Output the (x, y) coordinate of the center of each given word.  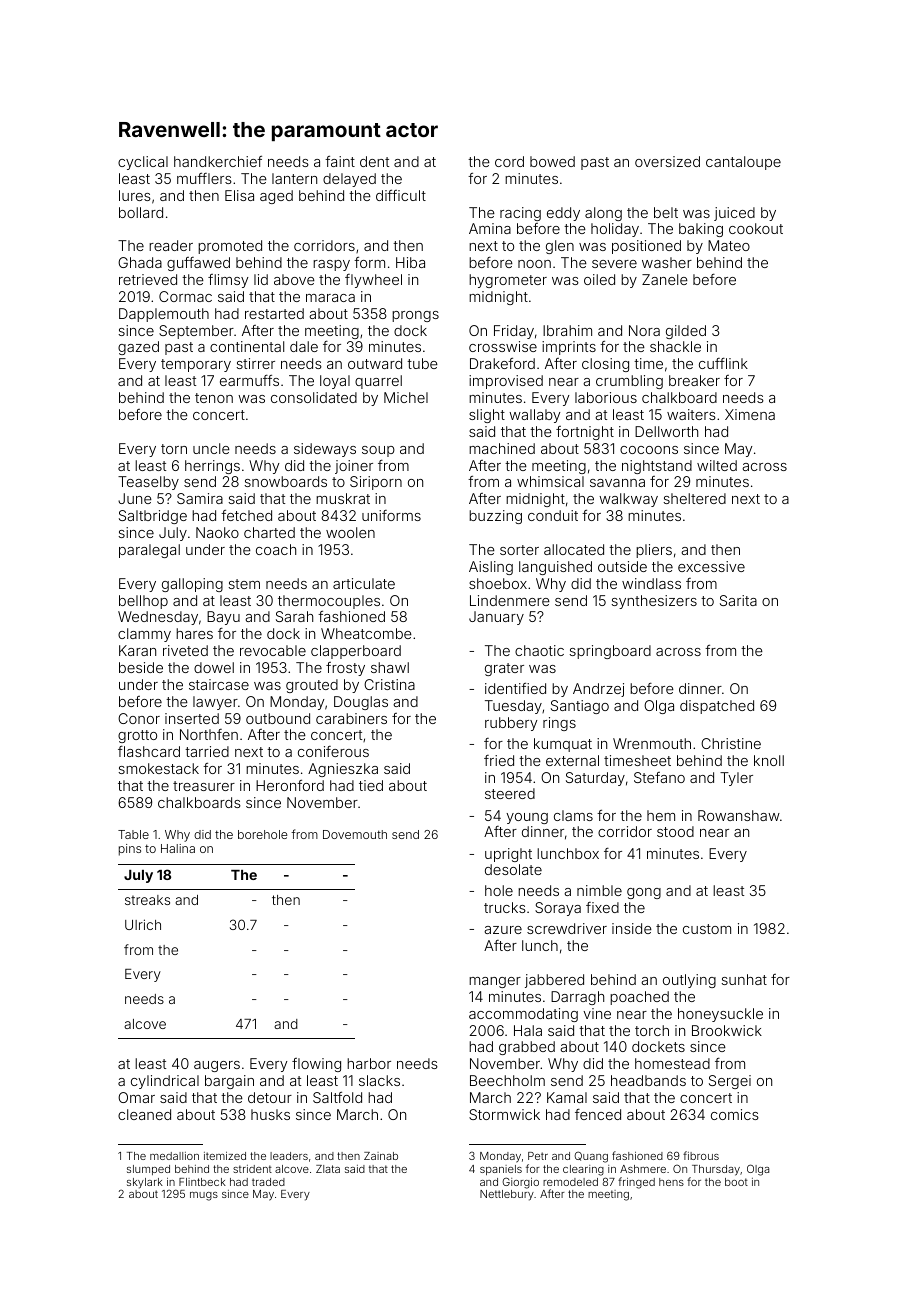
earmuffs (249, 380)
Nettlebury (507, 1195)
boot (736, 1182)
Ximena (750, 414)
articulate (364, 583)
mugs (204, 1196)
